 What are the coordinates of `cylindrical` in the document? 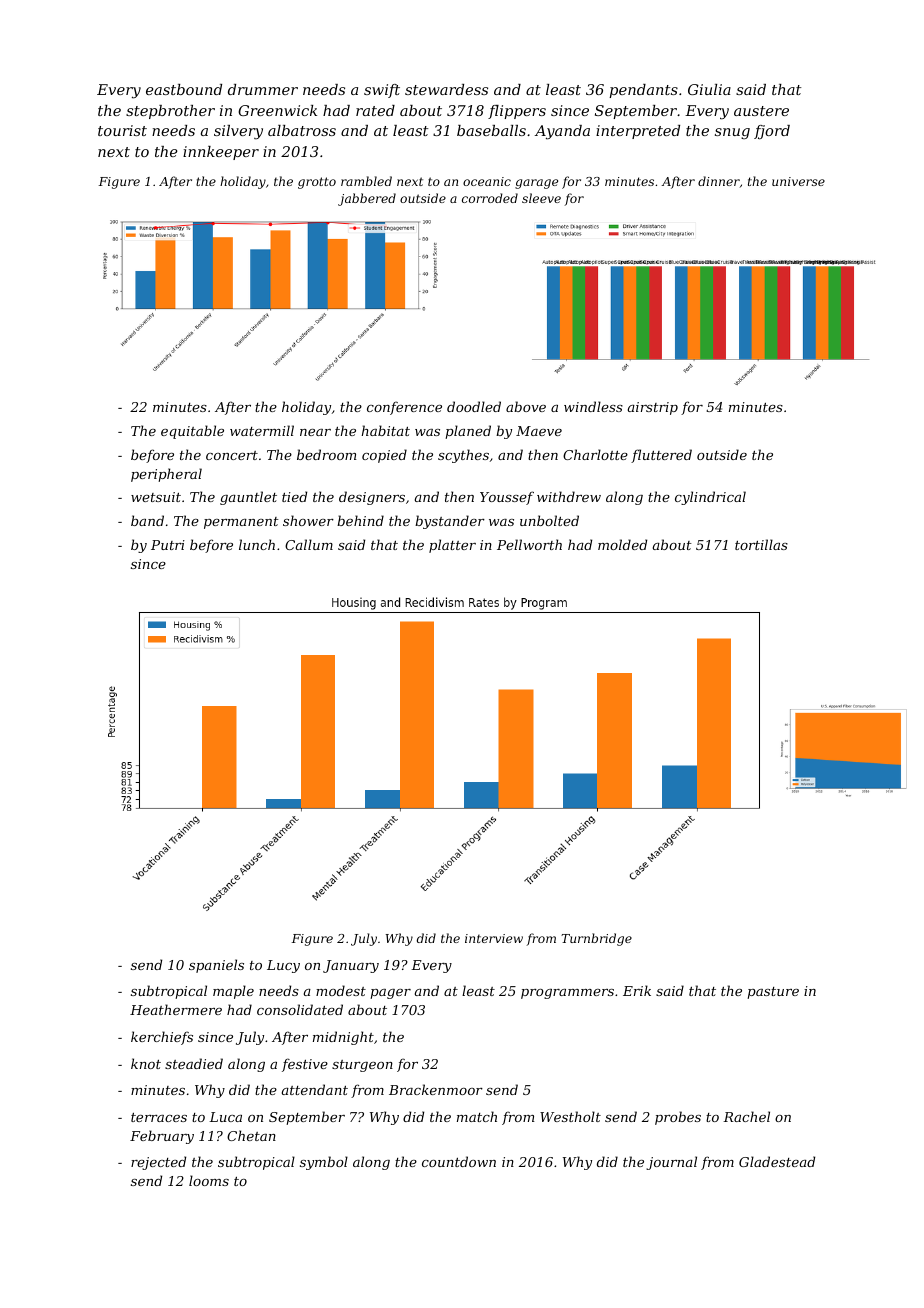 It's located at (710, 498).
